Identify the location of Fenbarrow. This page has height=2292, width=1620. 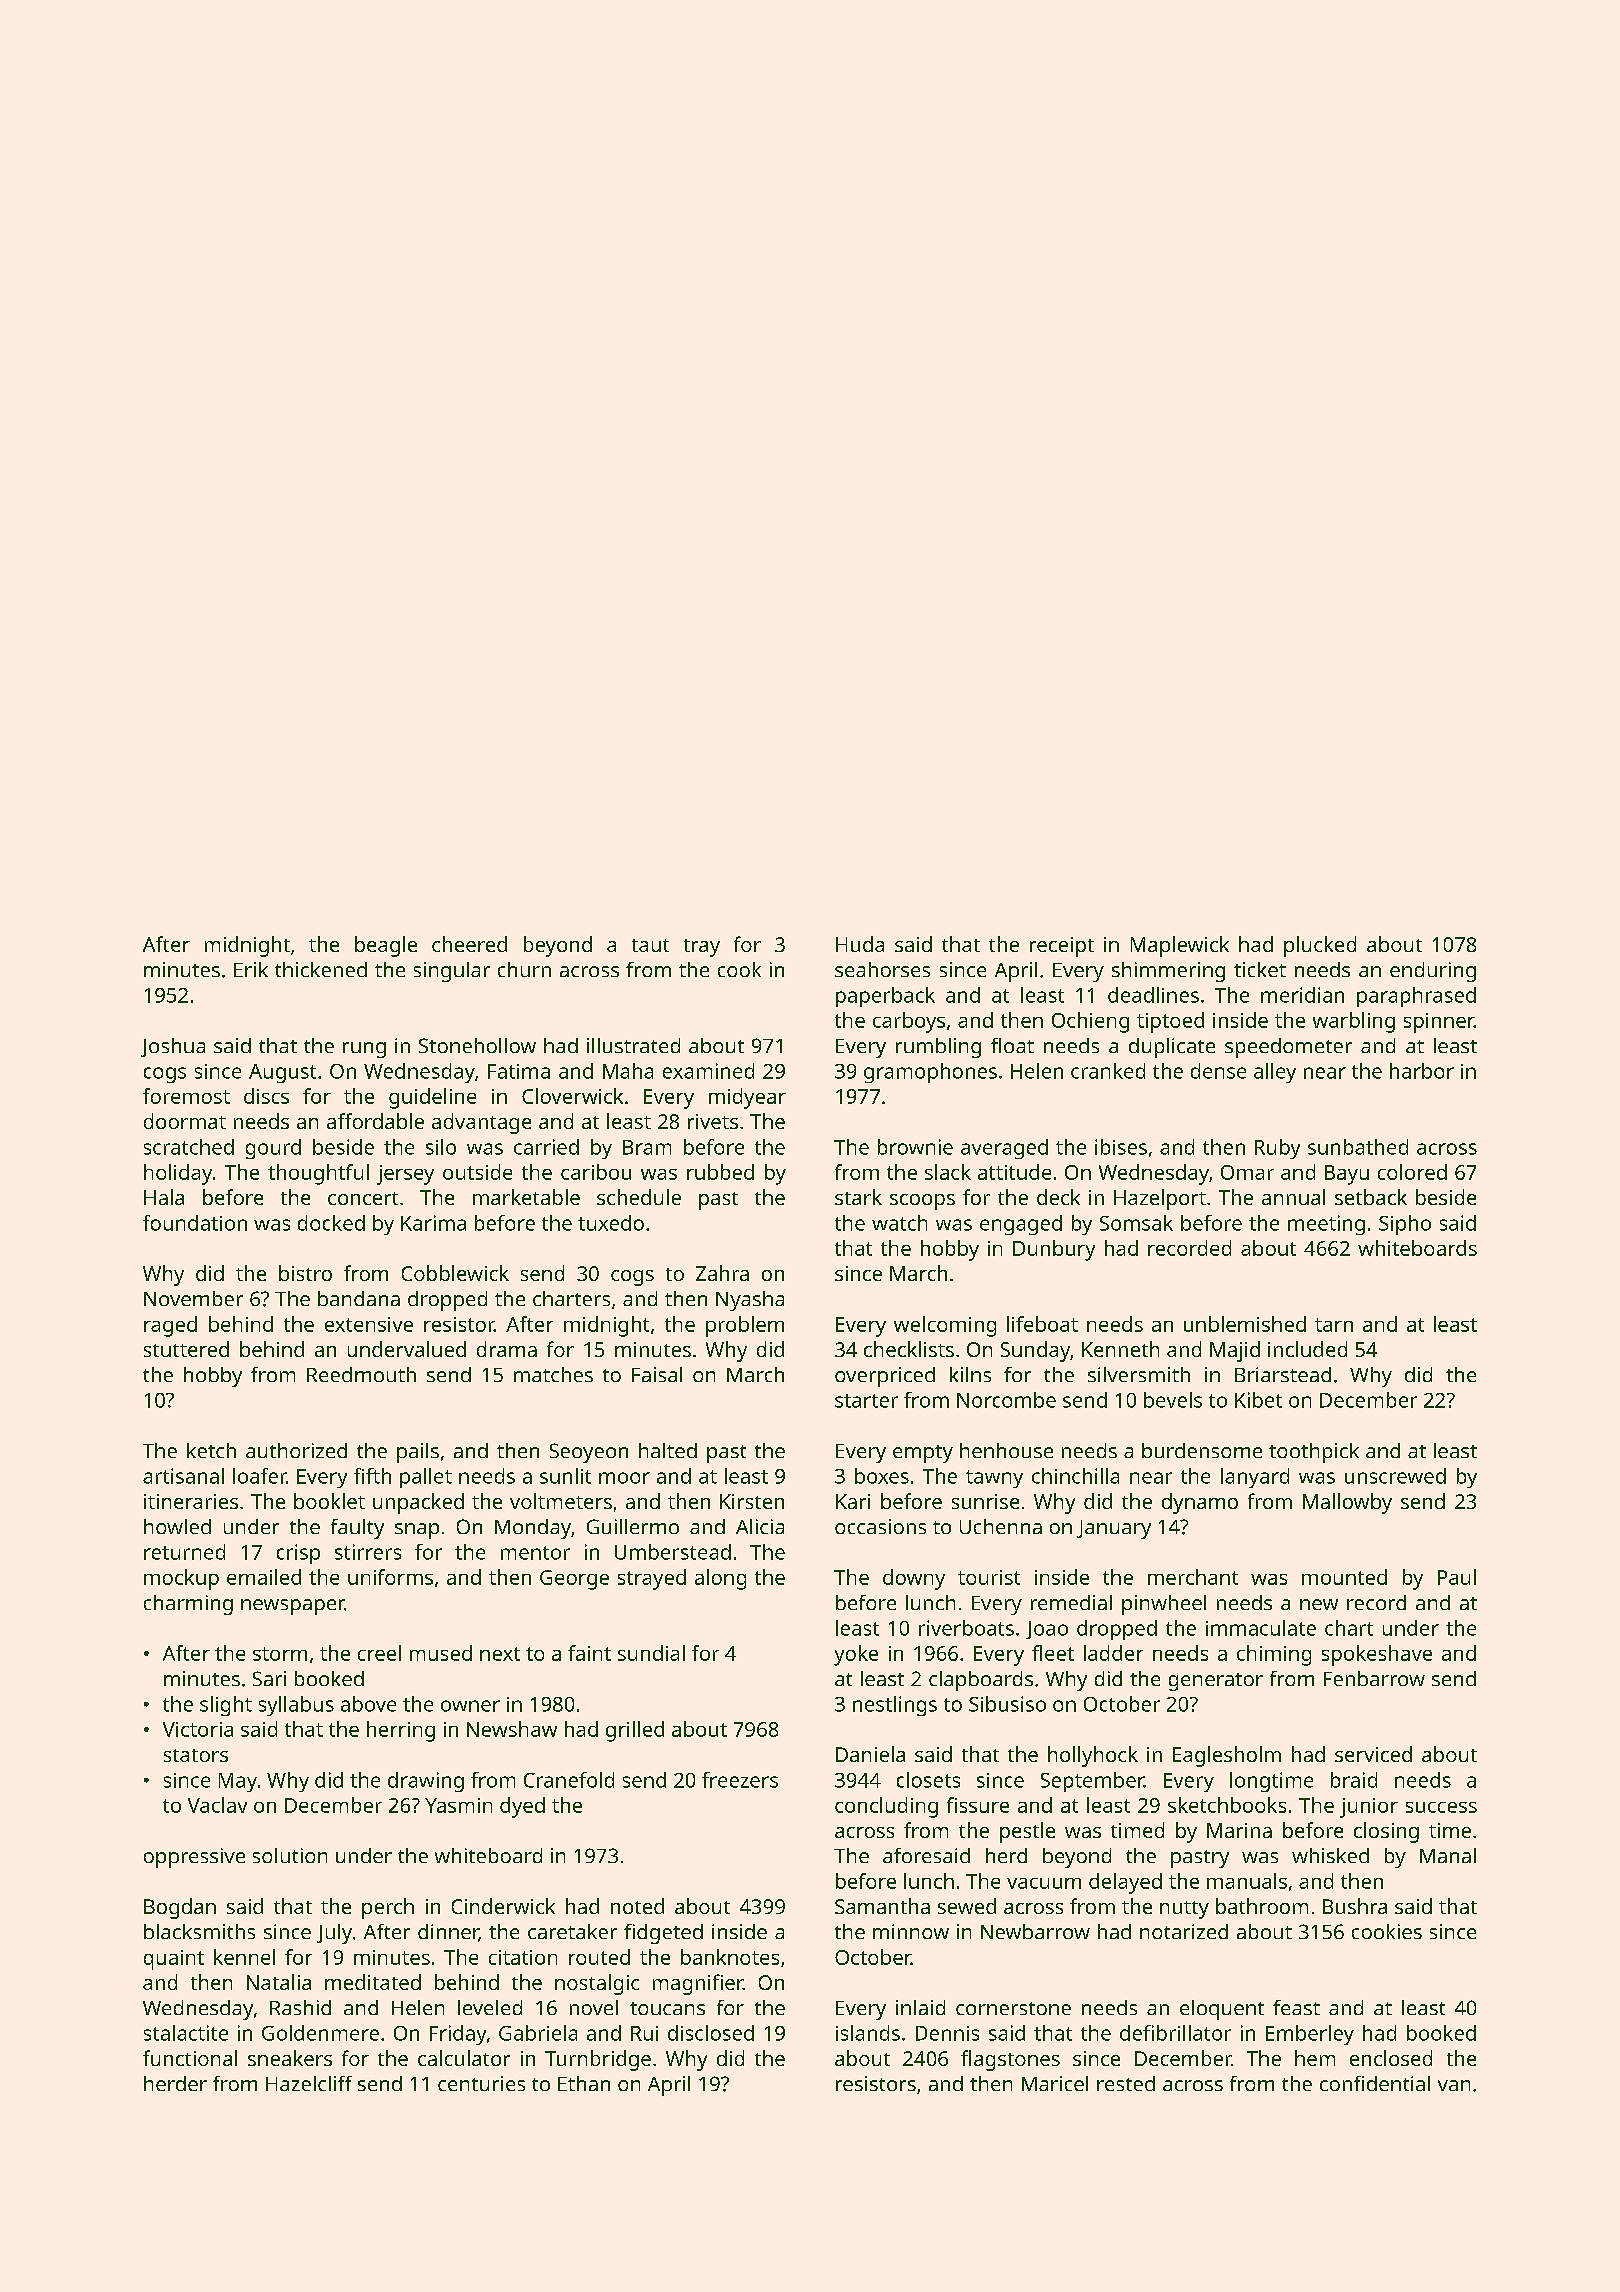
(1374, 1678).
